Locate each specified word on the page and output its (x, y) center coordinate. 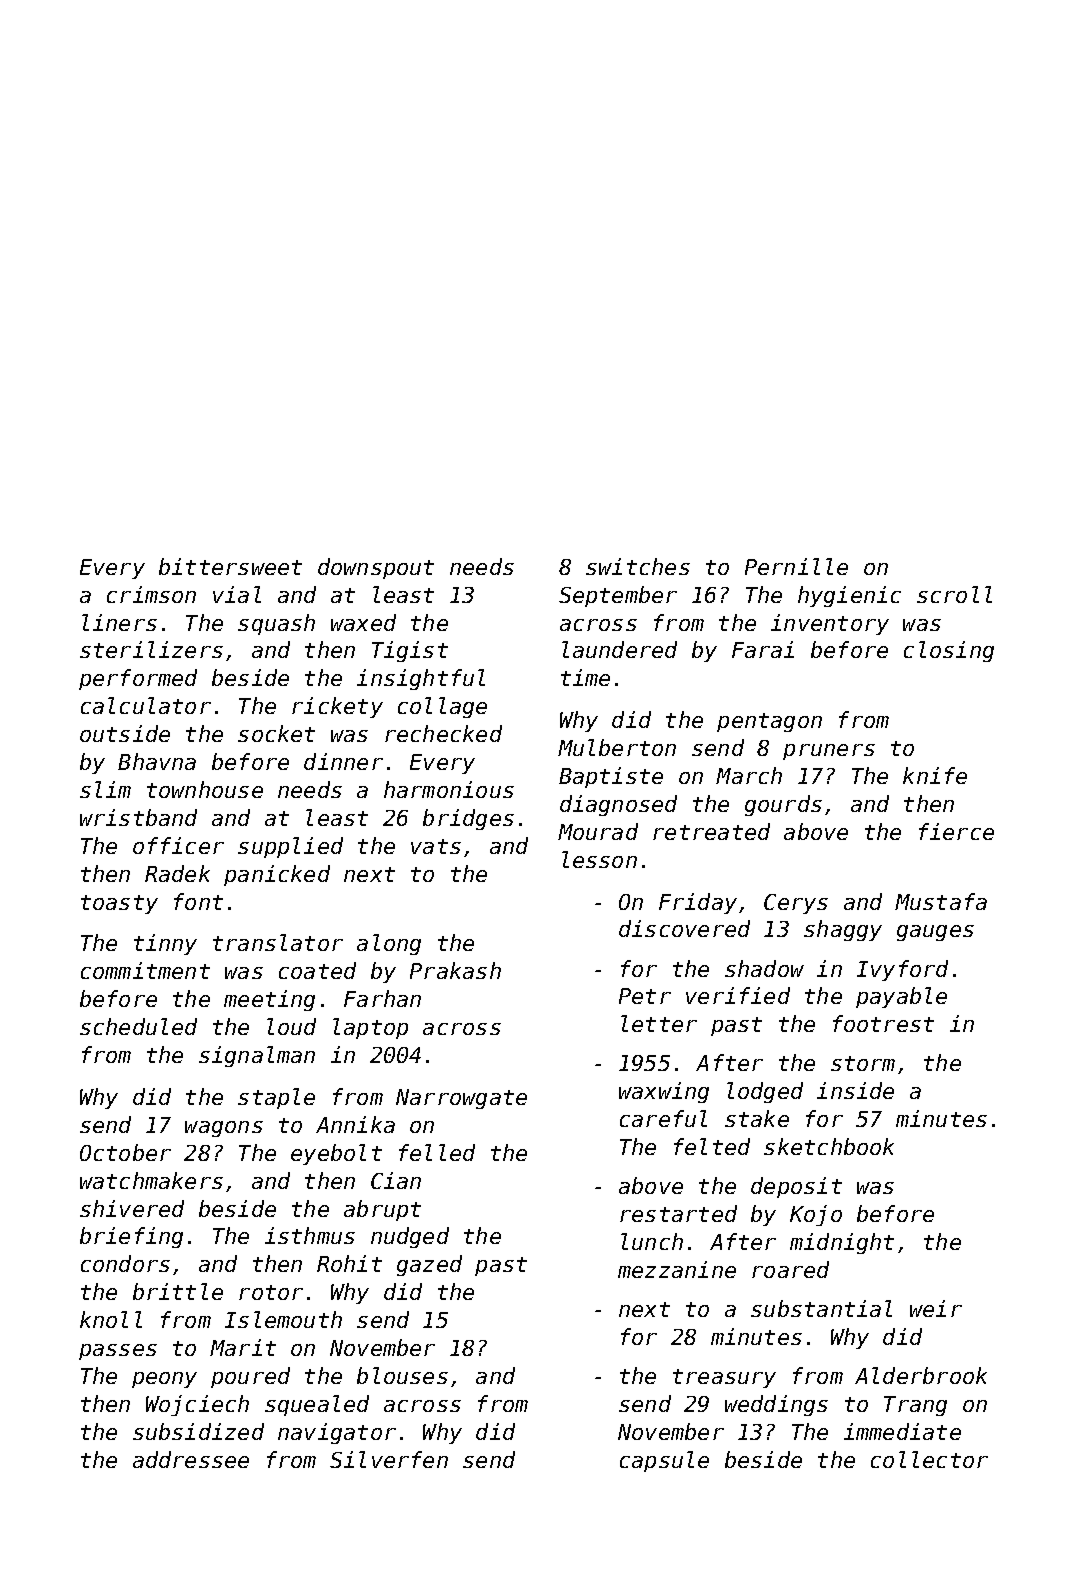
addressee (191, 1459)
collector (929, 1459)
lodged (765, 1092)
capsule (664, 1461)
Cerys (796, 904)
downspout (376, 568)
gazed (429, 1265)
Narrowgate (461, 1099)
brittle (178, 1291)
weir (936, 1308)
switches (638, 566)
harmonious (449, 789)
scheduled (138, 1026)
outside (125, 733)
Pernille (796, 566)
